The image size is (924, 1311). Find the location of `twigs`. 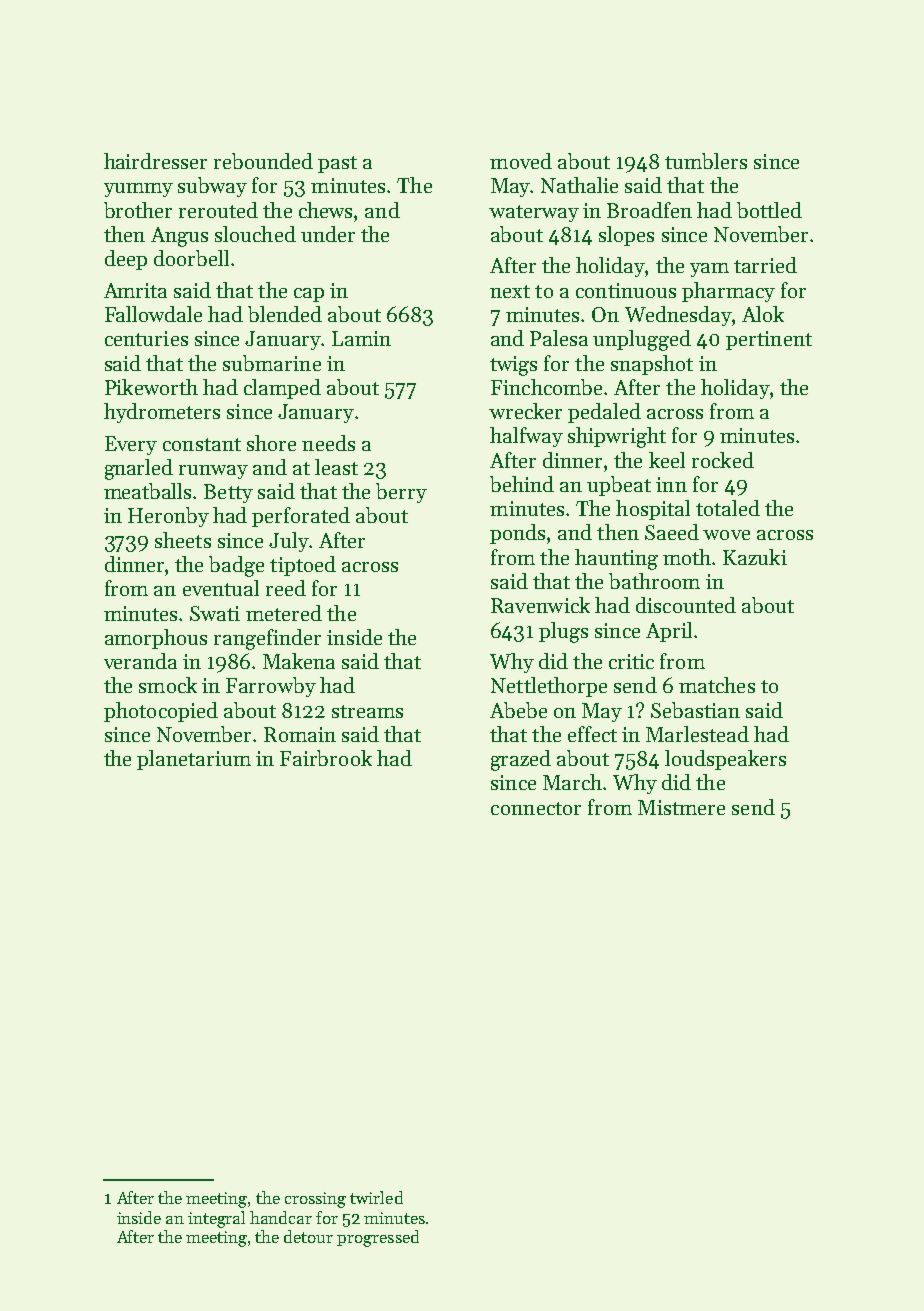

twigs is located at coordinates (513, 366).
